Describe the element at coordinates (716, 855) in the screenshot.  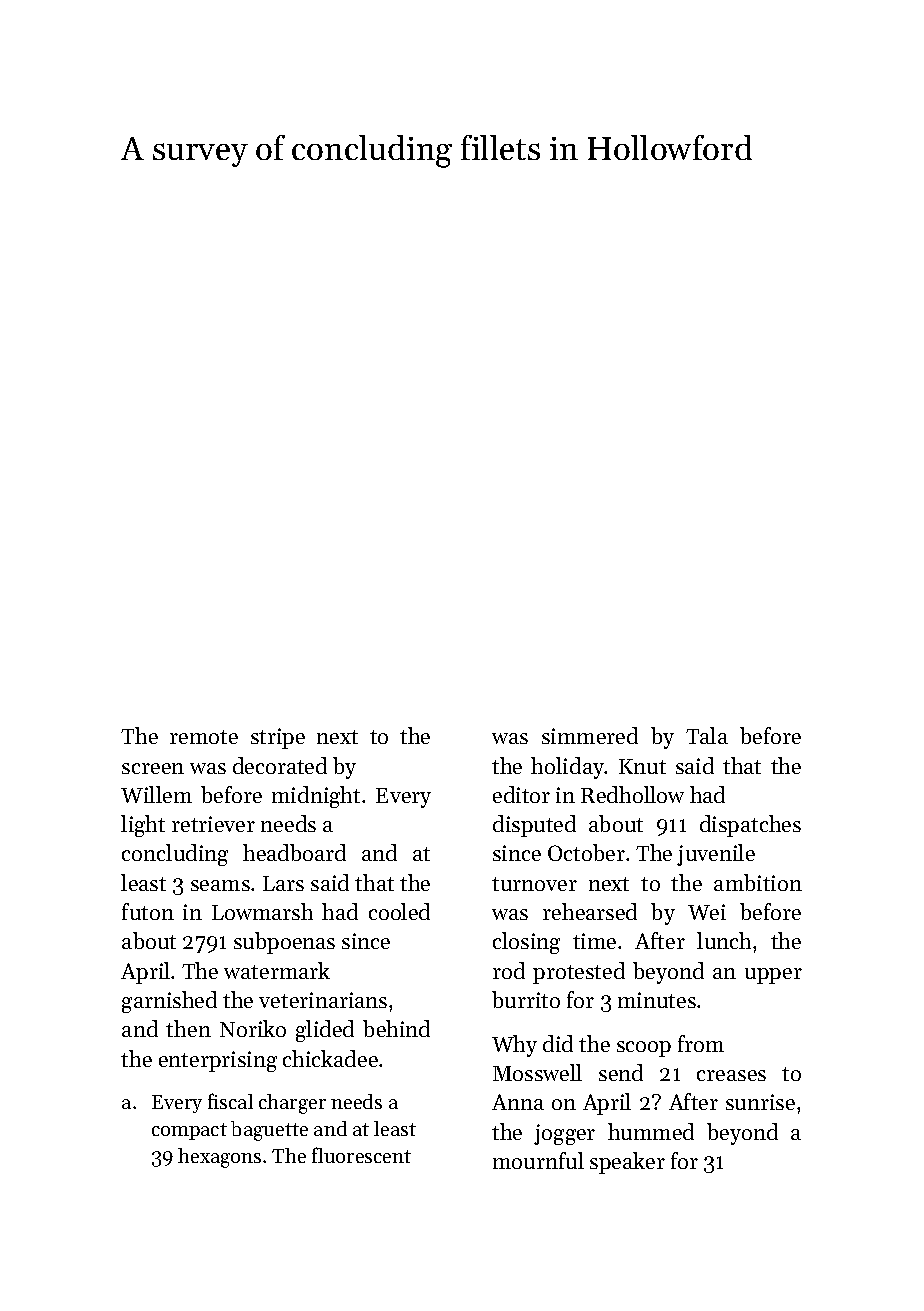
I see `juvenile` at that location.
